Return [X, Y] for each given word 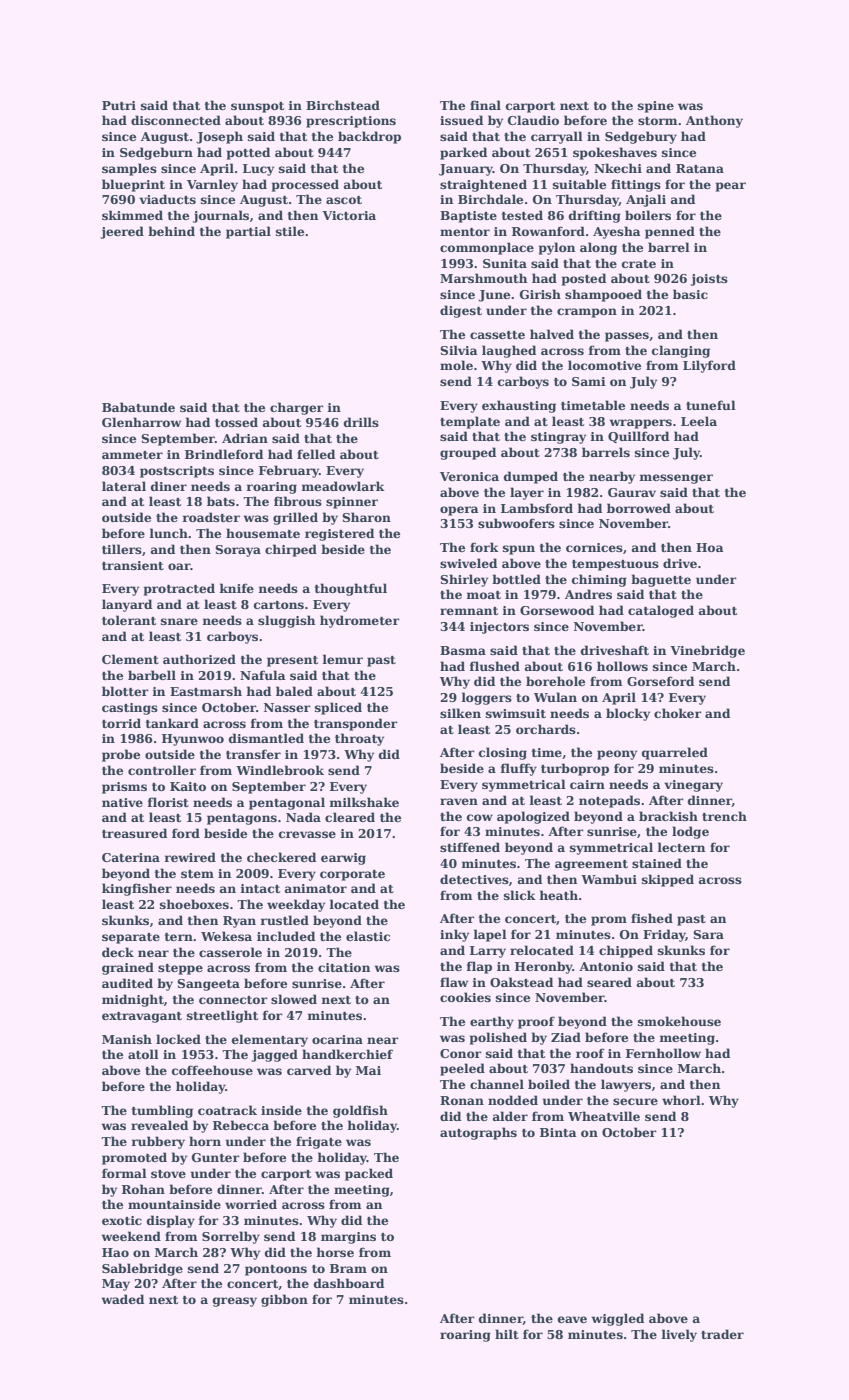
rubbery [158, 1142]
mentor [465, 232]
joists [709, 280]
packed [369, 1174]
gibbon [284, 1300]
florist [168, 802]
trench [724, 816]
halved [552, 334]
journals [221, 216]
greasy [235, 1302]
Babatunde [138, 407]
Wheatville [604, 1116]
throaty [359, 739]
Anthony [714, 121]
